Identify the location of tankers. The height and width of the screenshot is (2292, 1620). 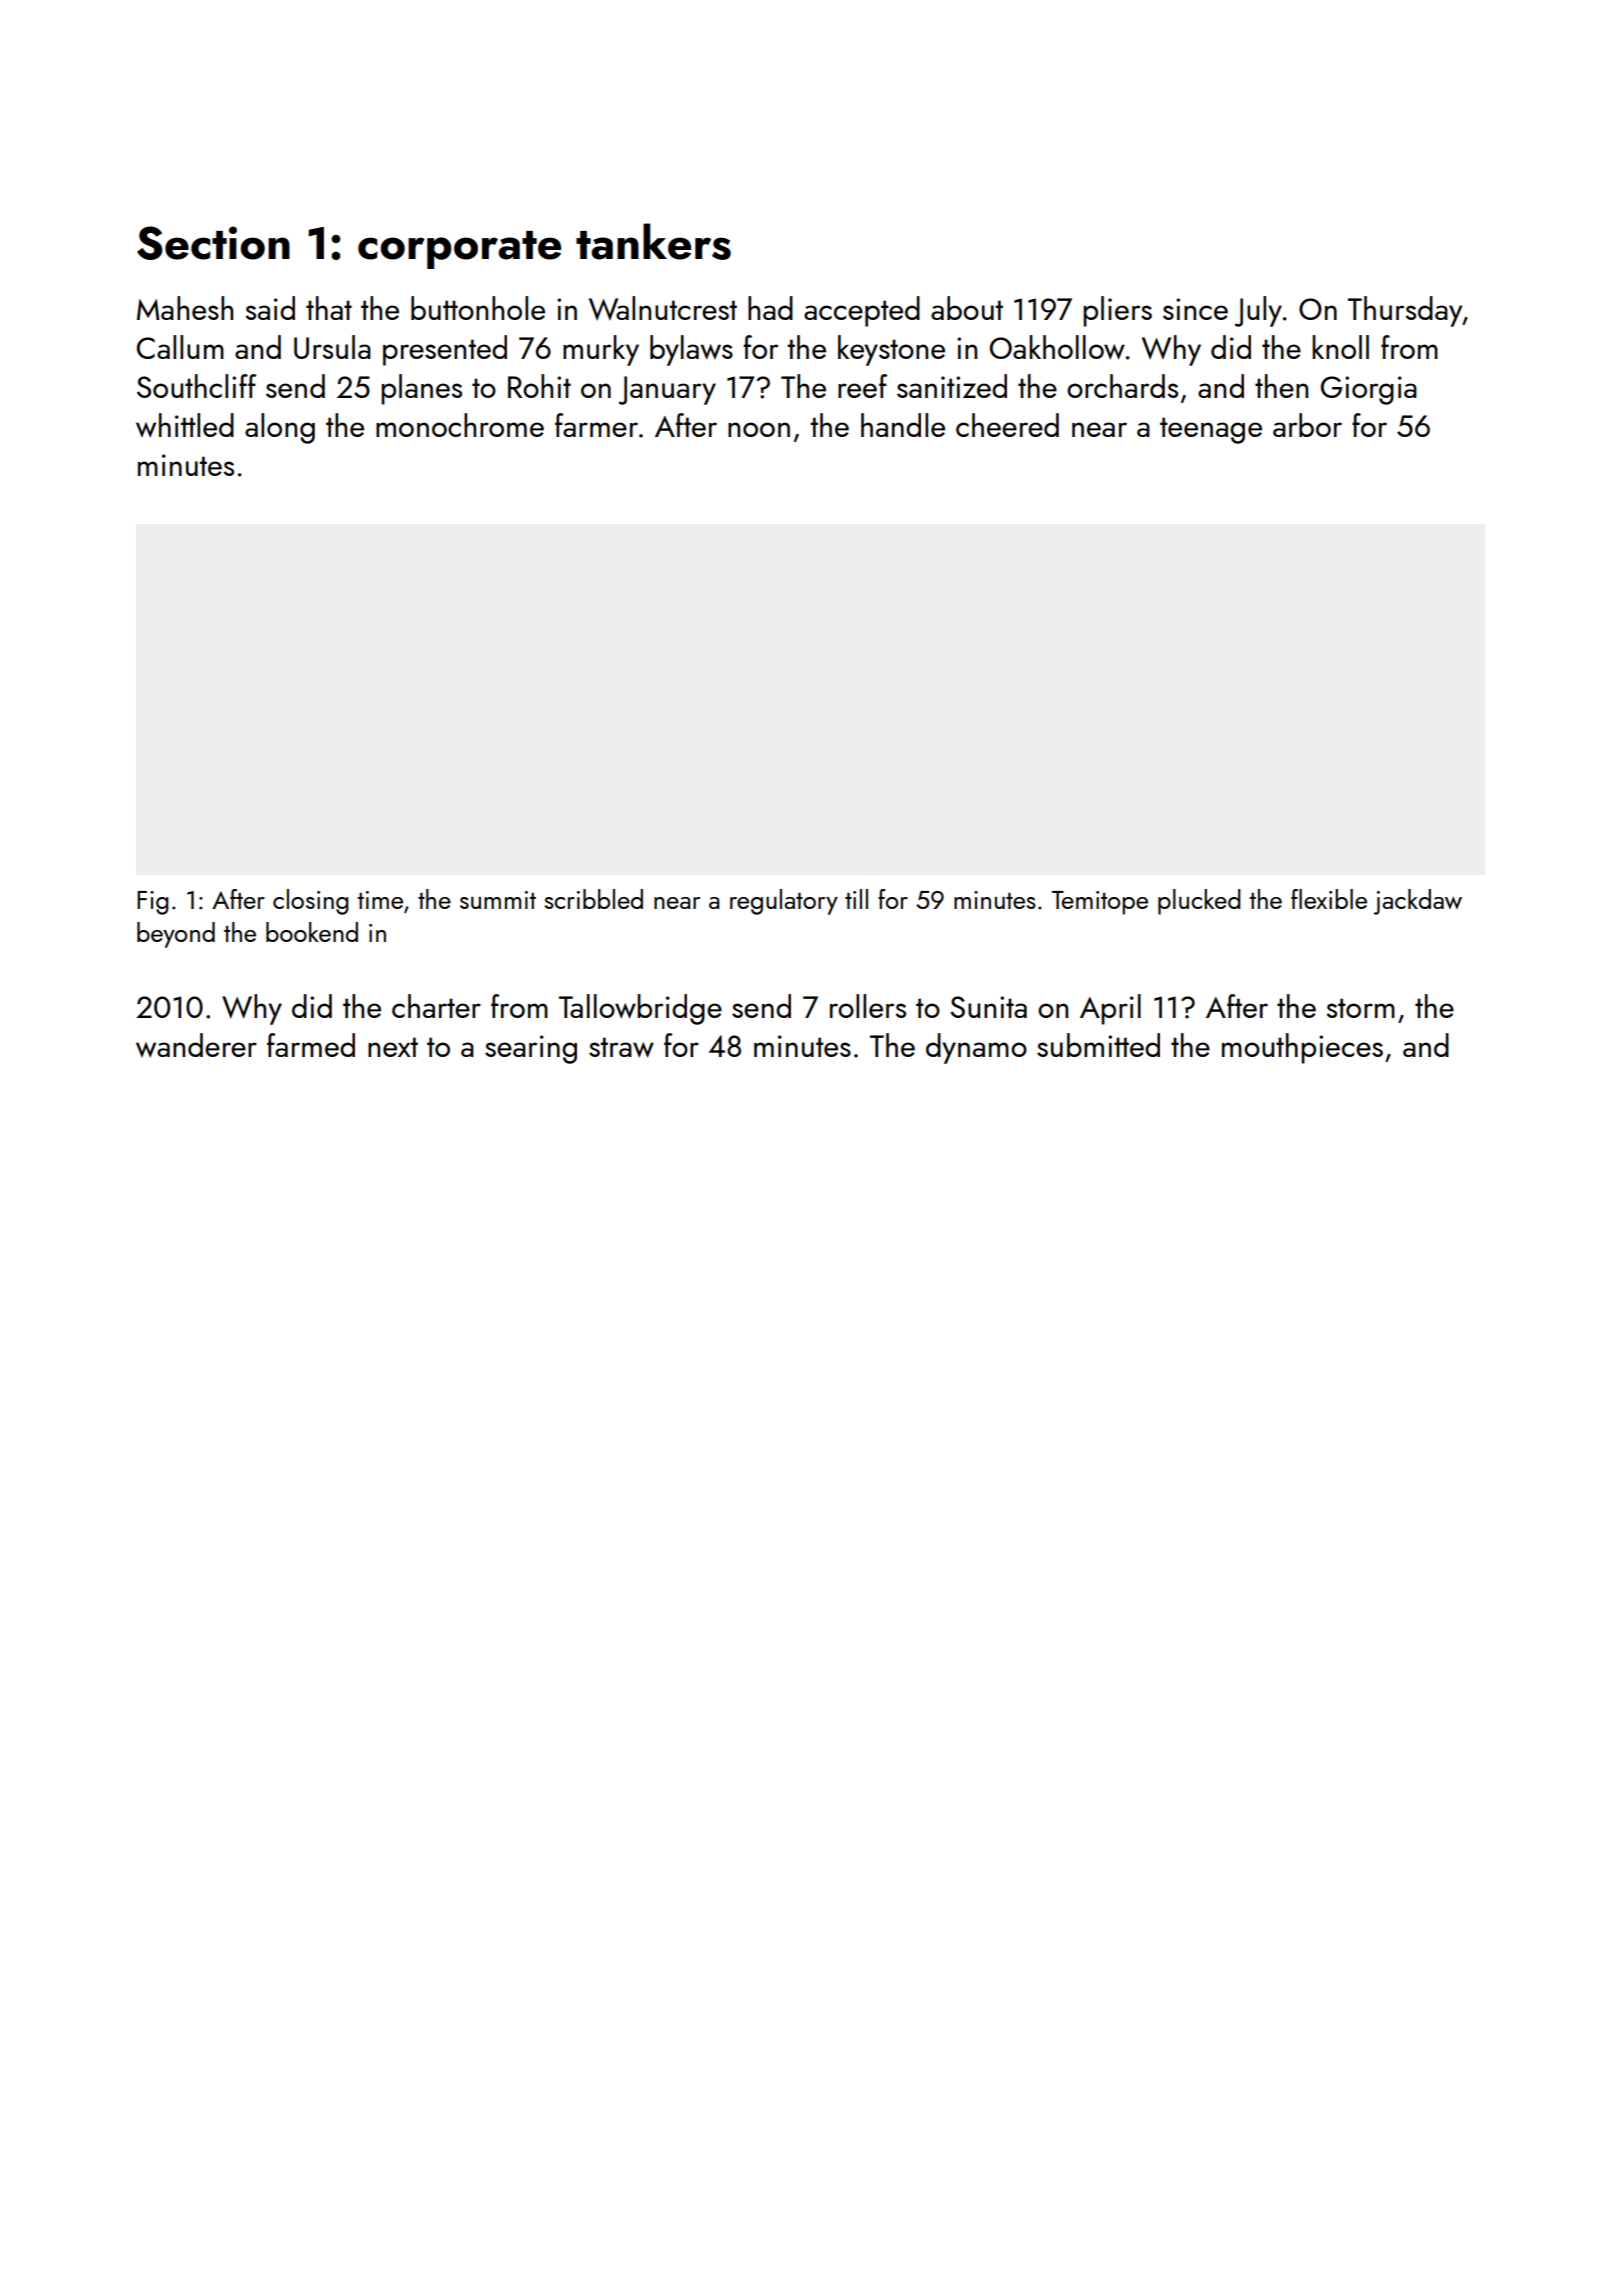
(653, 241).
